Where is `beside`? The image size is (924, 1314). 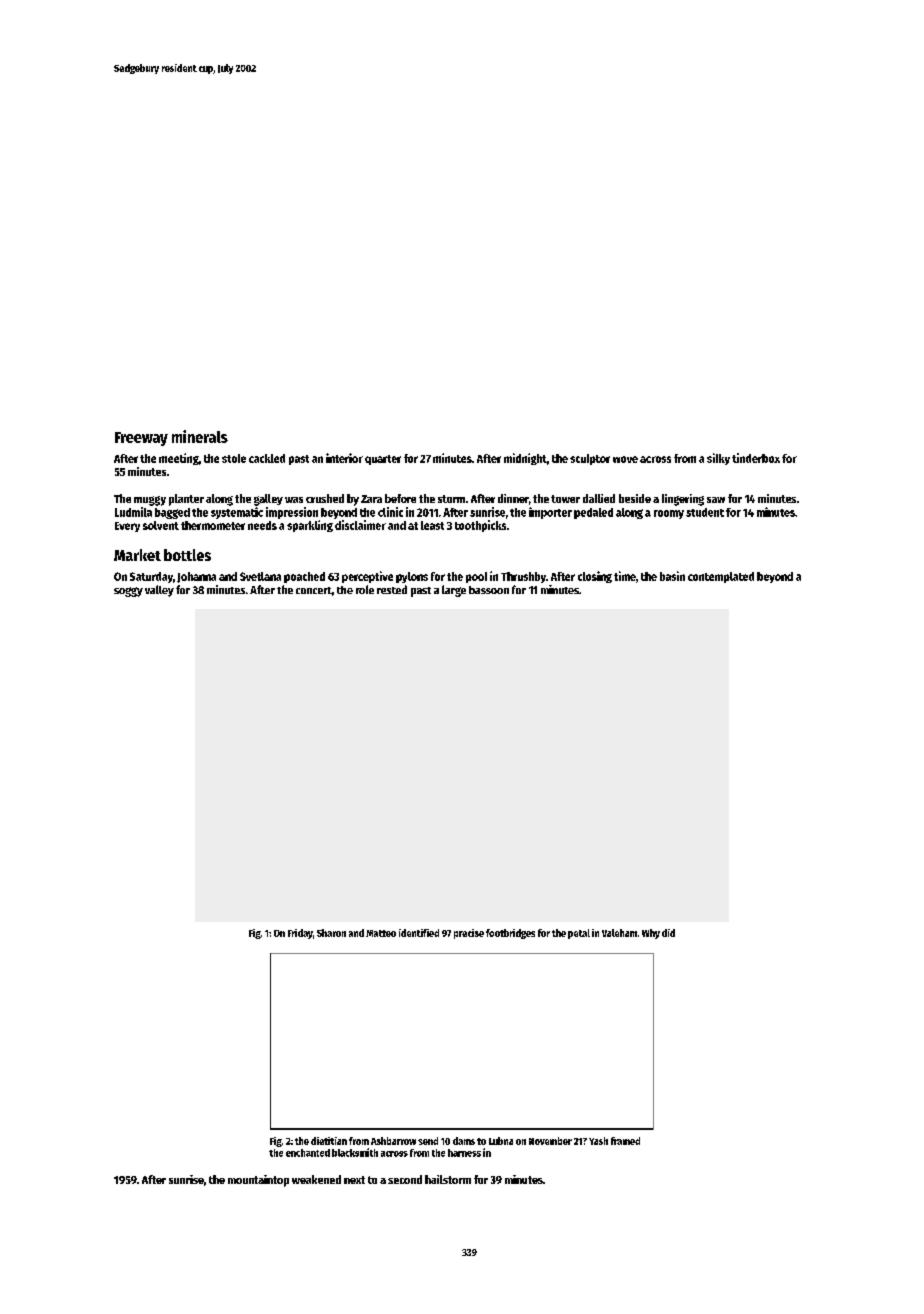 beside is located at coordinates (635, 498).
